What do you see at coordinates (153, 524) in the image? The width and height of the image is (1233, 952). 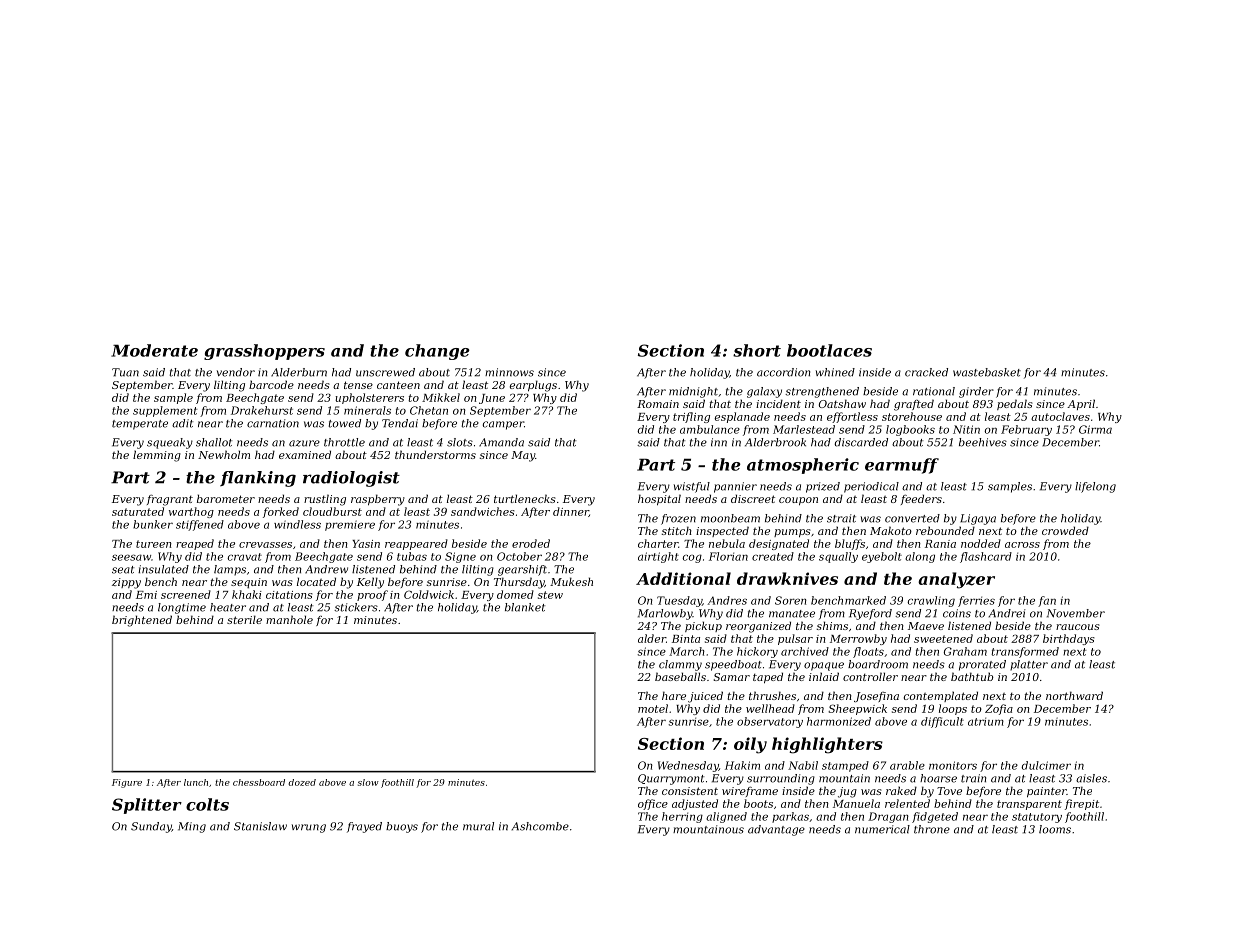 I see `bunker` at bounding box center [153, 524].
